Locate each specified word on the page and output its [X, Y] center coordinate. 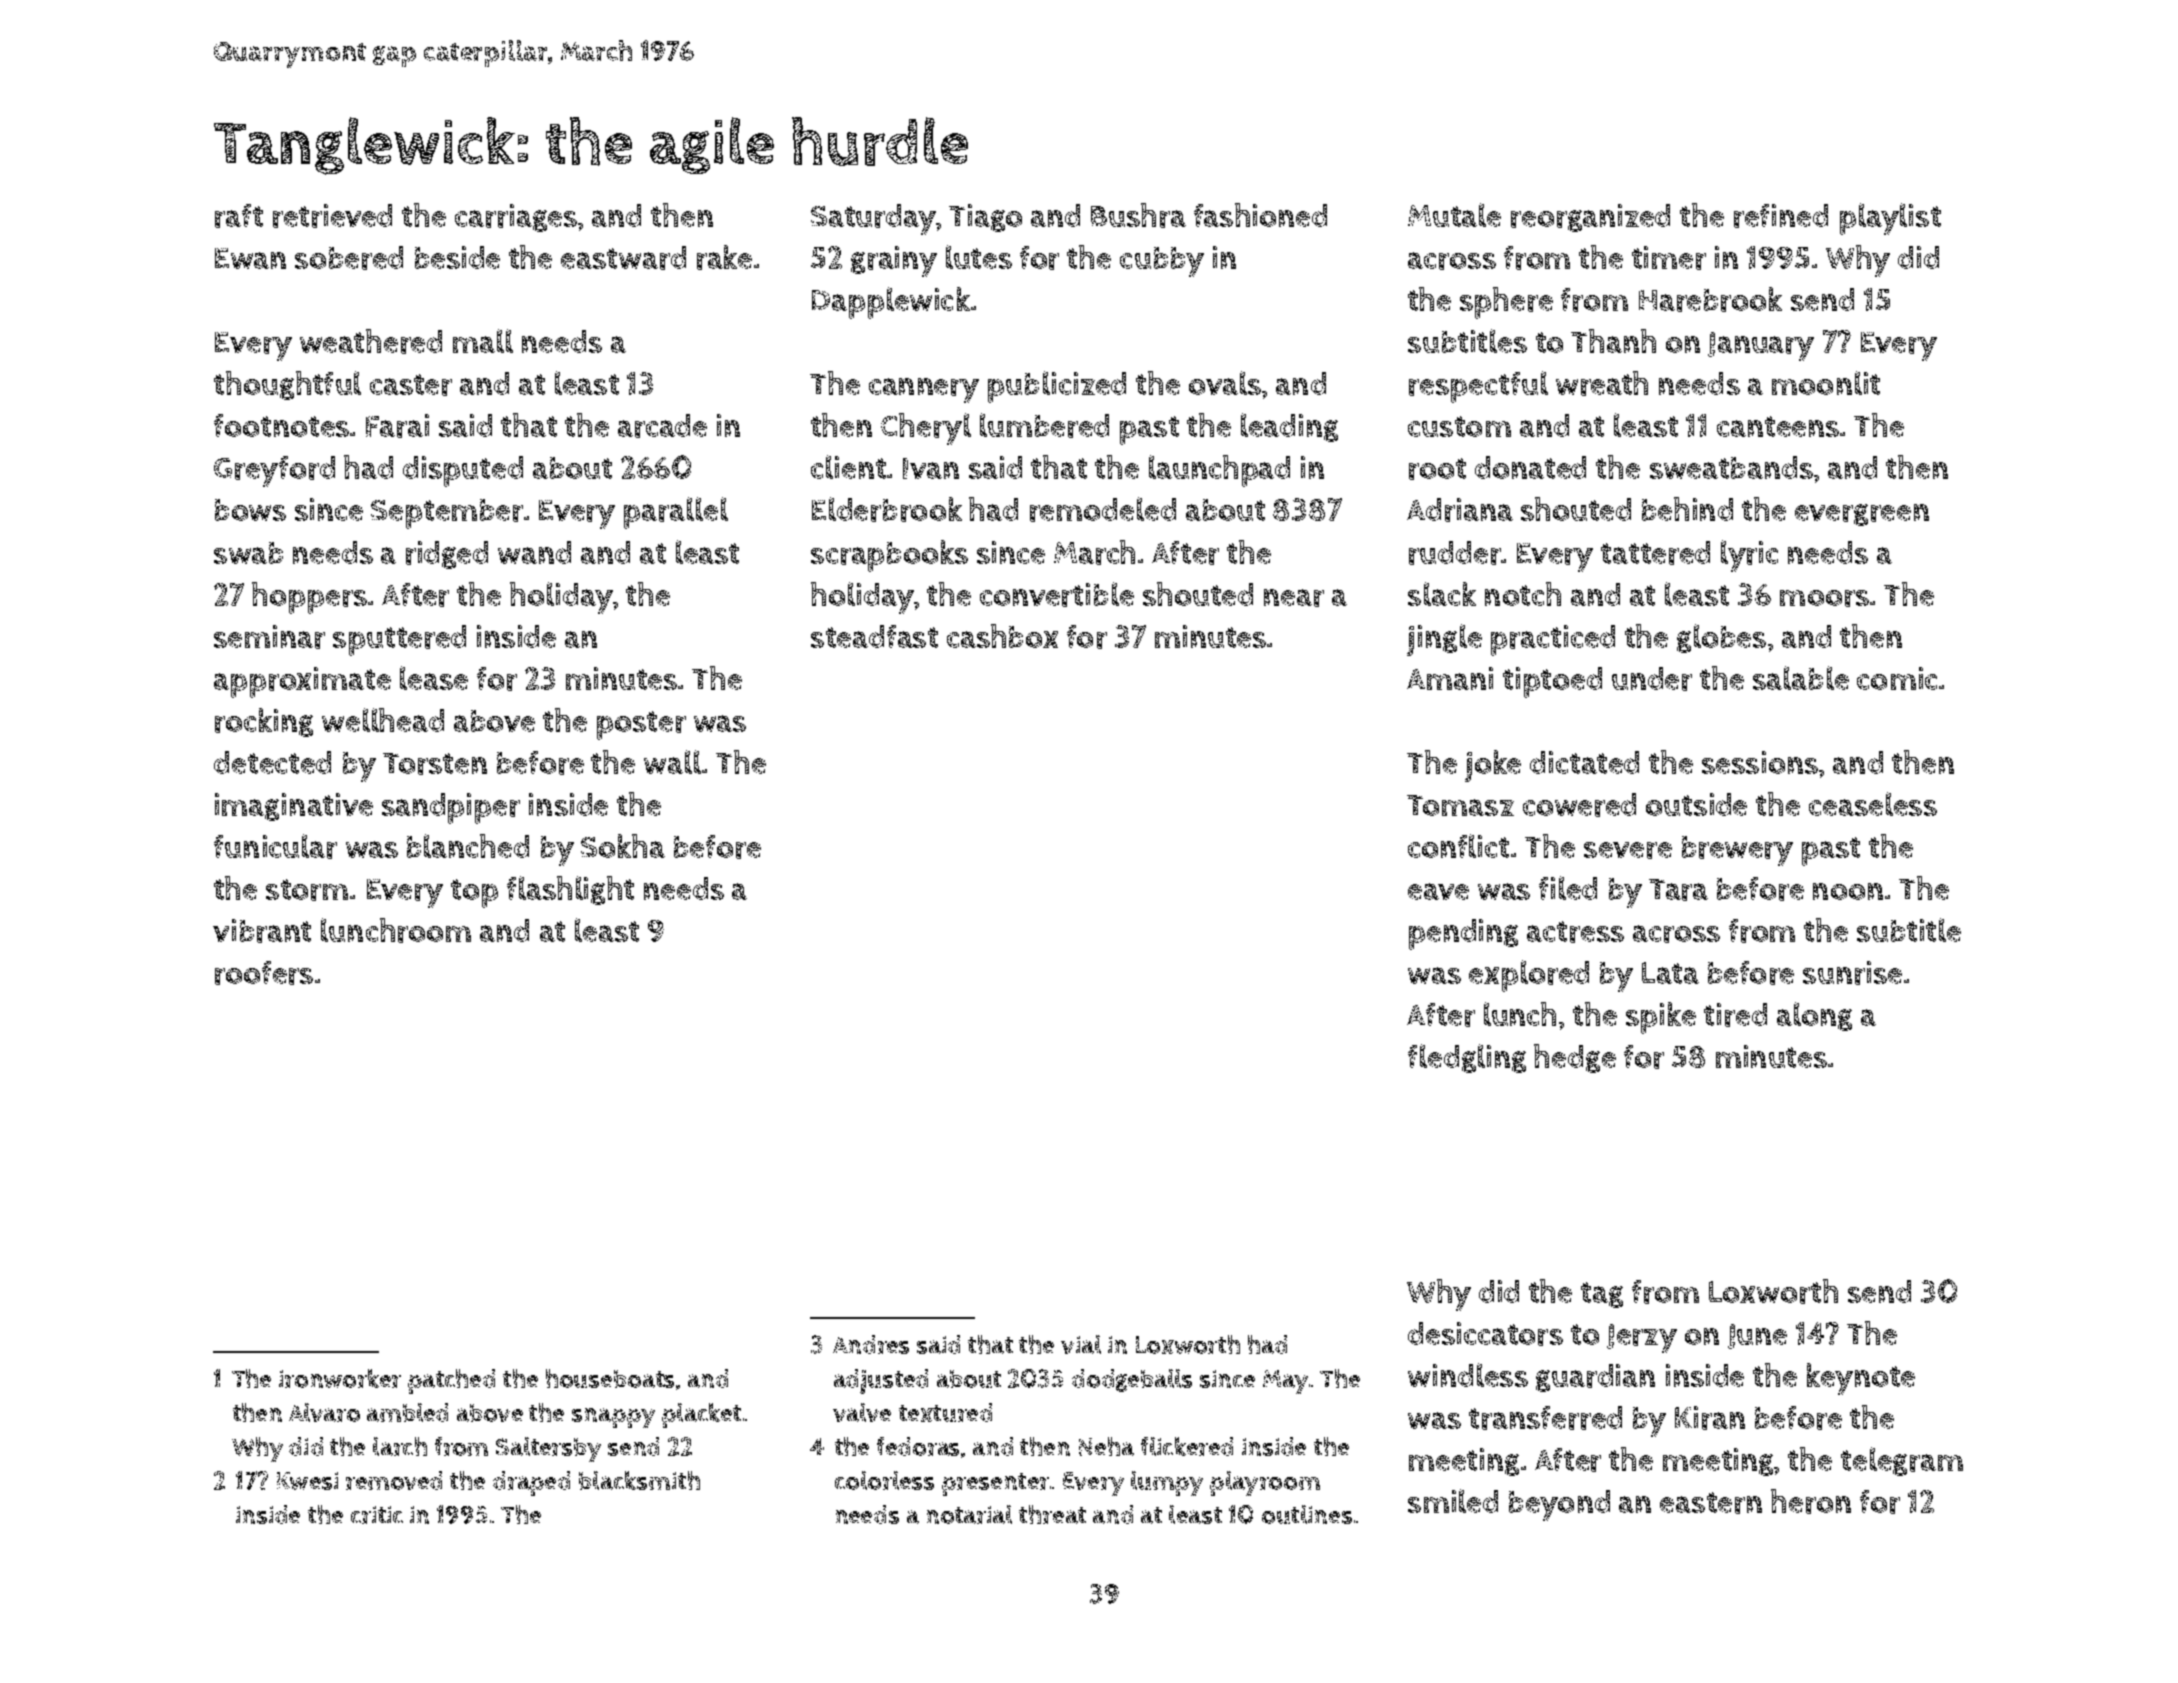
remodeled [1103, 509]
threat [1052, 1514]
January [1761, 346]
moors [1824, 598]
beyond [1559, 1505]
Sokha [623, 846]
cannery [924, 390]
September [447, 514]
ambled [407, 1412]
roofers [264, 973]
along [1814, 1016]
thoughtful [287, 385]
